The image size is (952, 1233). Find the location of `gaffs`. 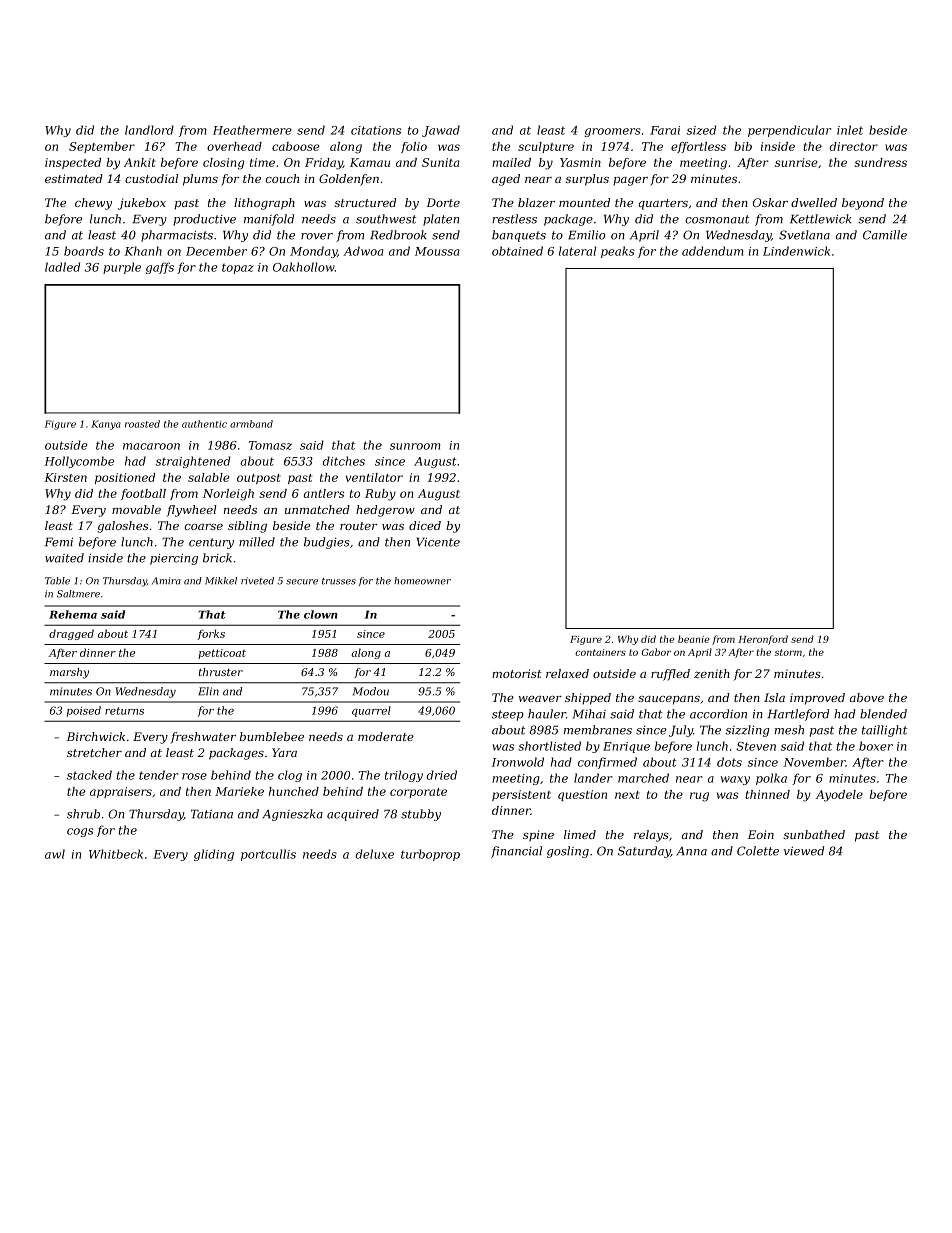

gaffs is located at coordinates (160, 268).
